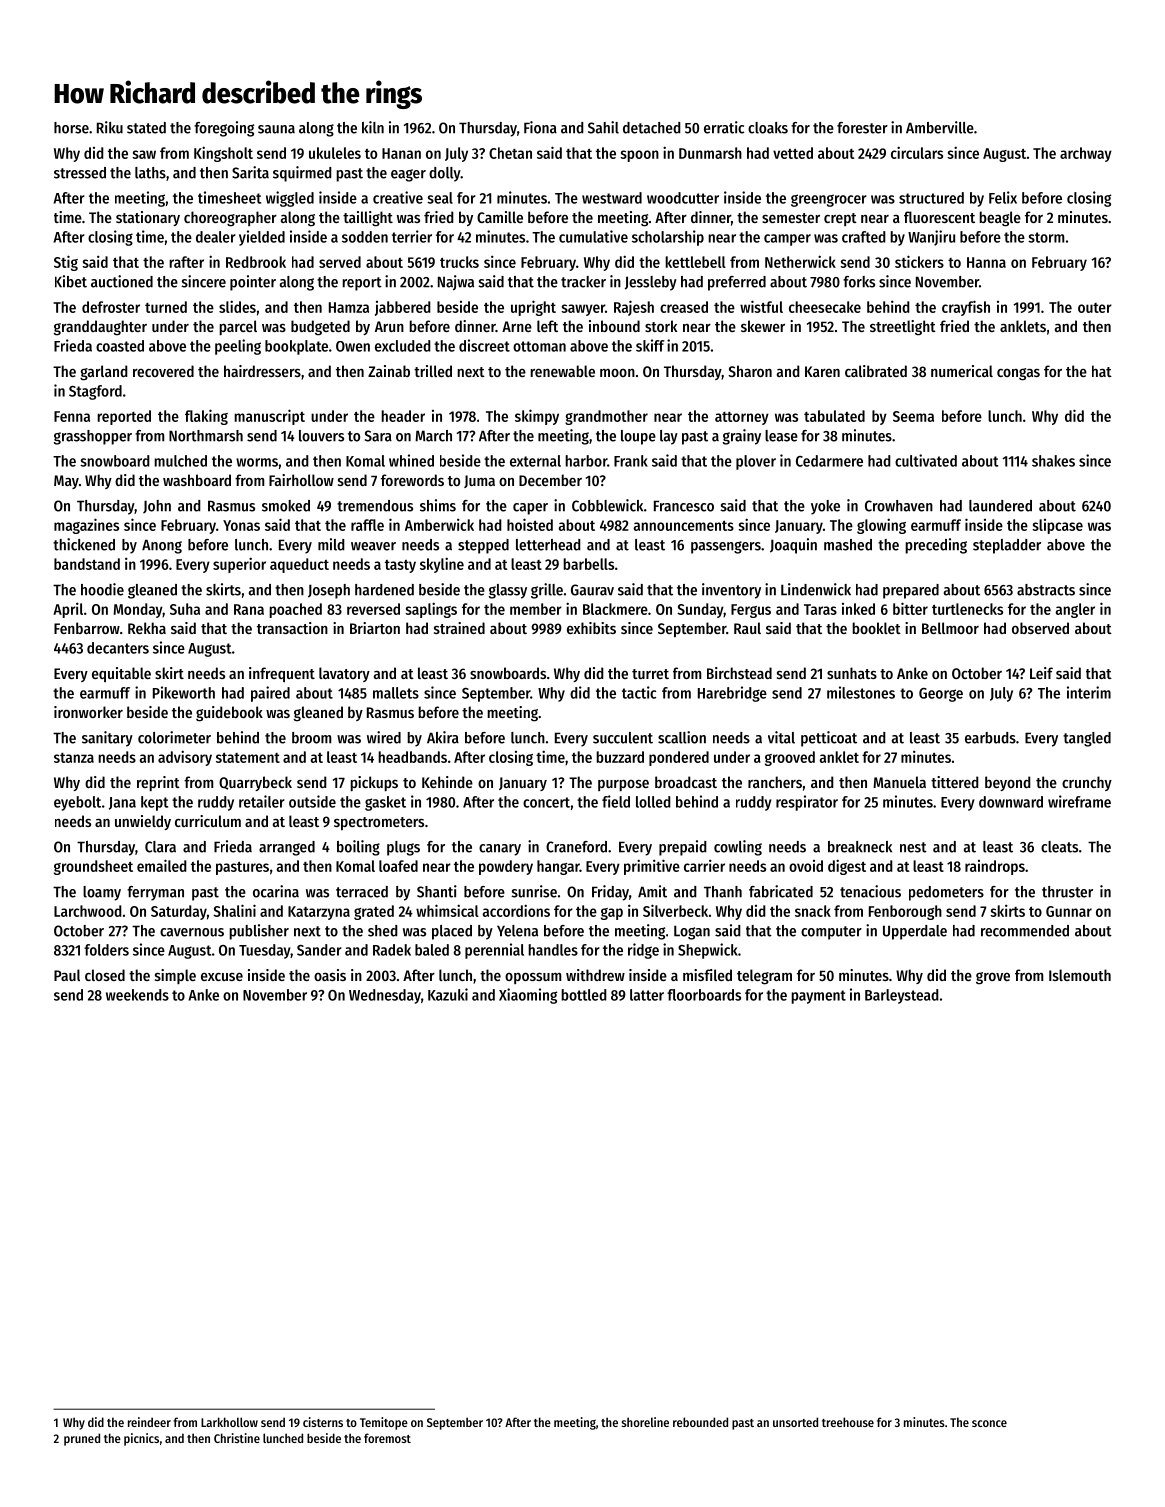  Describe the element at coordinates (149, 1422) in the screenshot. I see `reindeer` at that location.
